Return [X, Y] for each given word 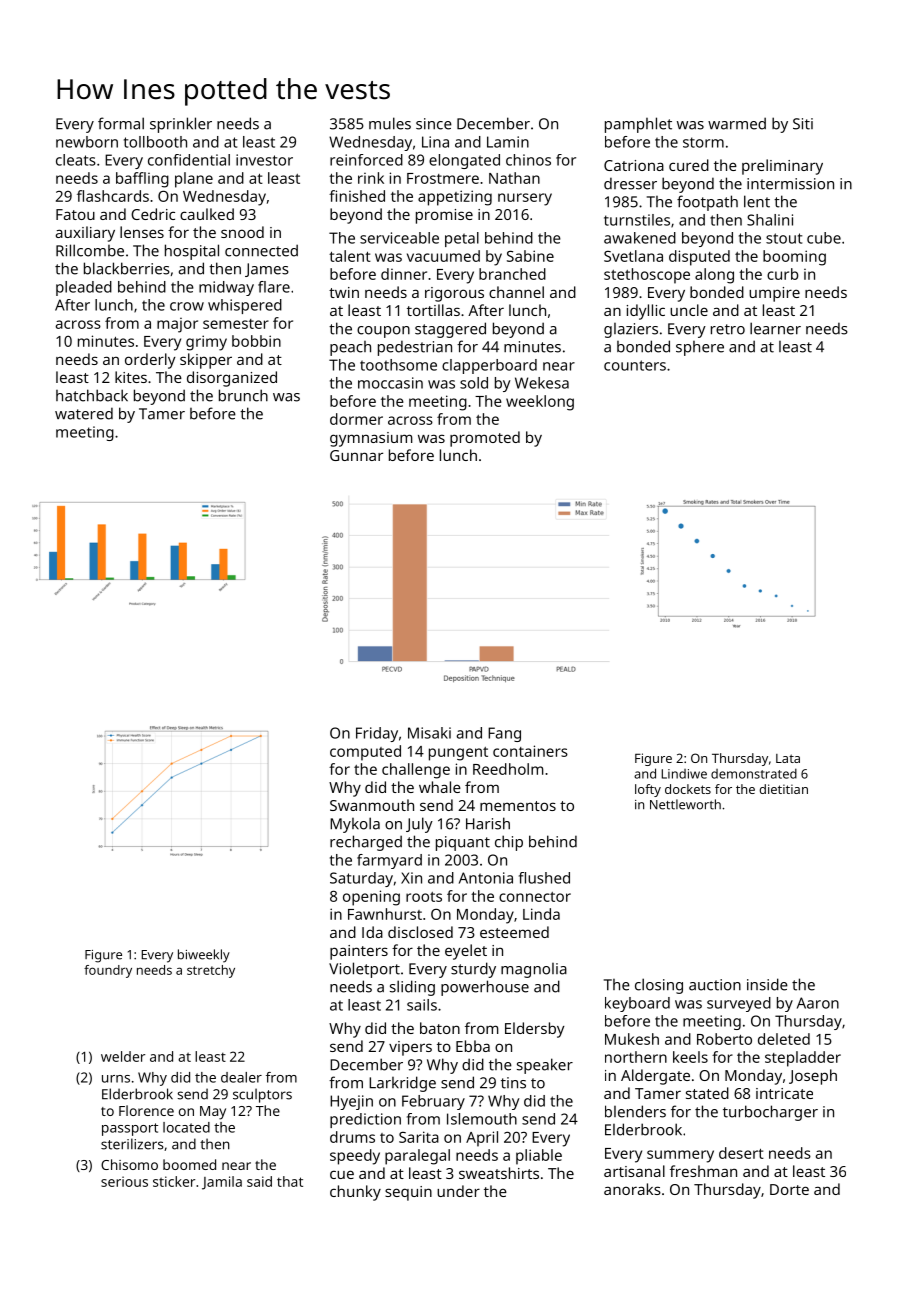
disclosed [420, 932]
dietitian [783, 789]
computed [365, 753]
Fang [504, 734]
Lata [788, 758]
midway [226, 288]
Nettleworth [685, 804]
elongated [464, 161]
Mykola [355, 825]
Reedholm [508, 769]
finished [357, 196]
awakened [640, 238]
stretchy [211, 971]
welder [123, 1056]
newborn [87, 142]
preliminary [782, 167]
